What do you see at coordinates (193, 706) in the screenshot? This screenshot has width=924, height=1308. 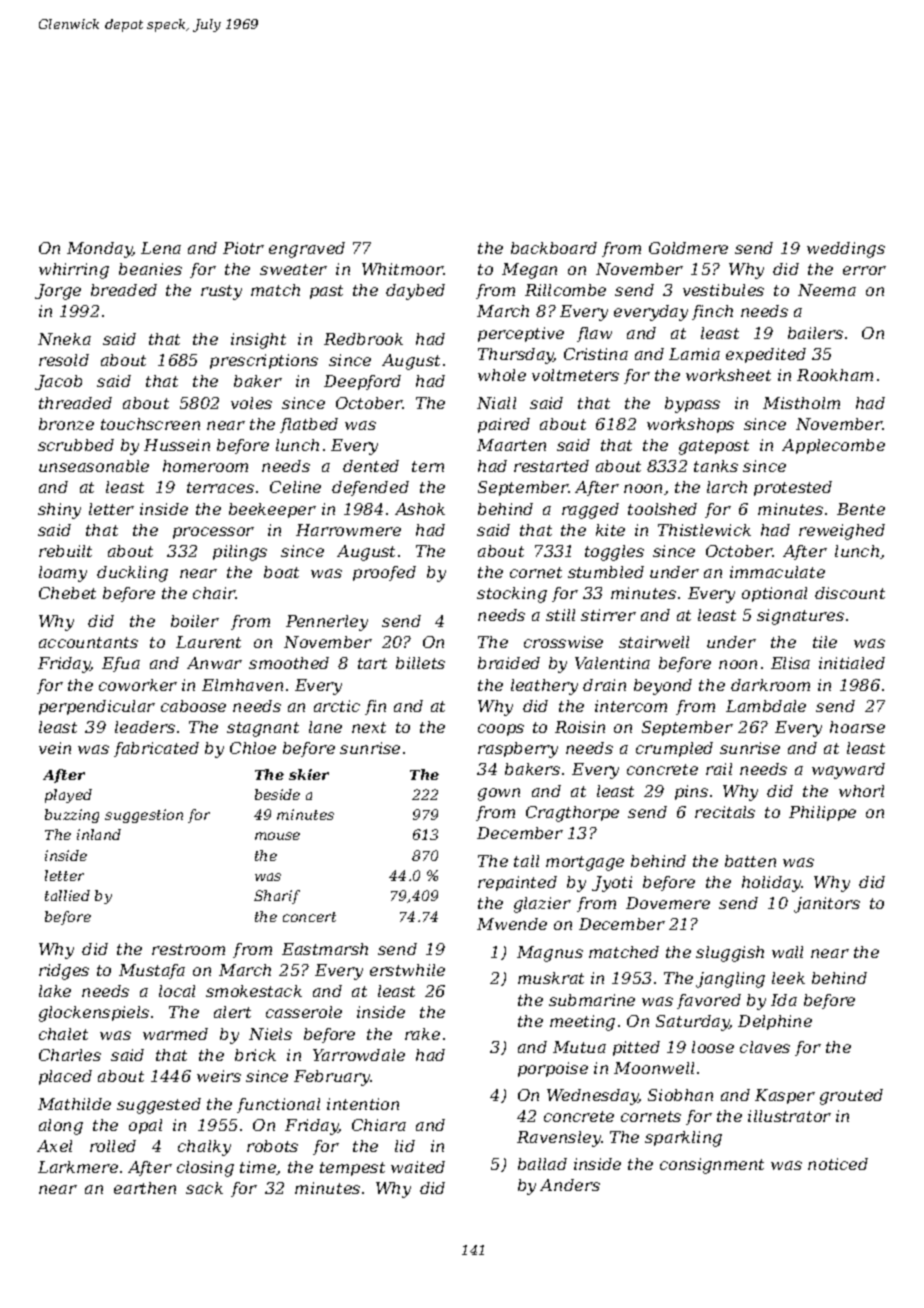 I see `caboose` at bounding box center [193, 706].
